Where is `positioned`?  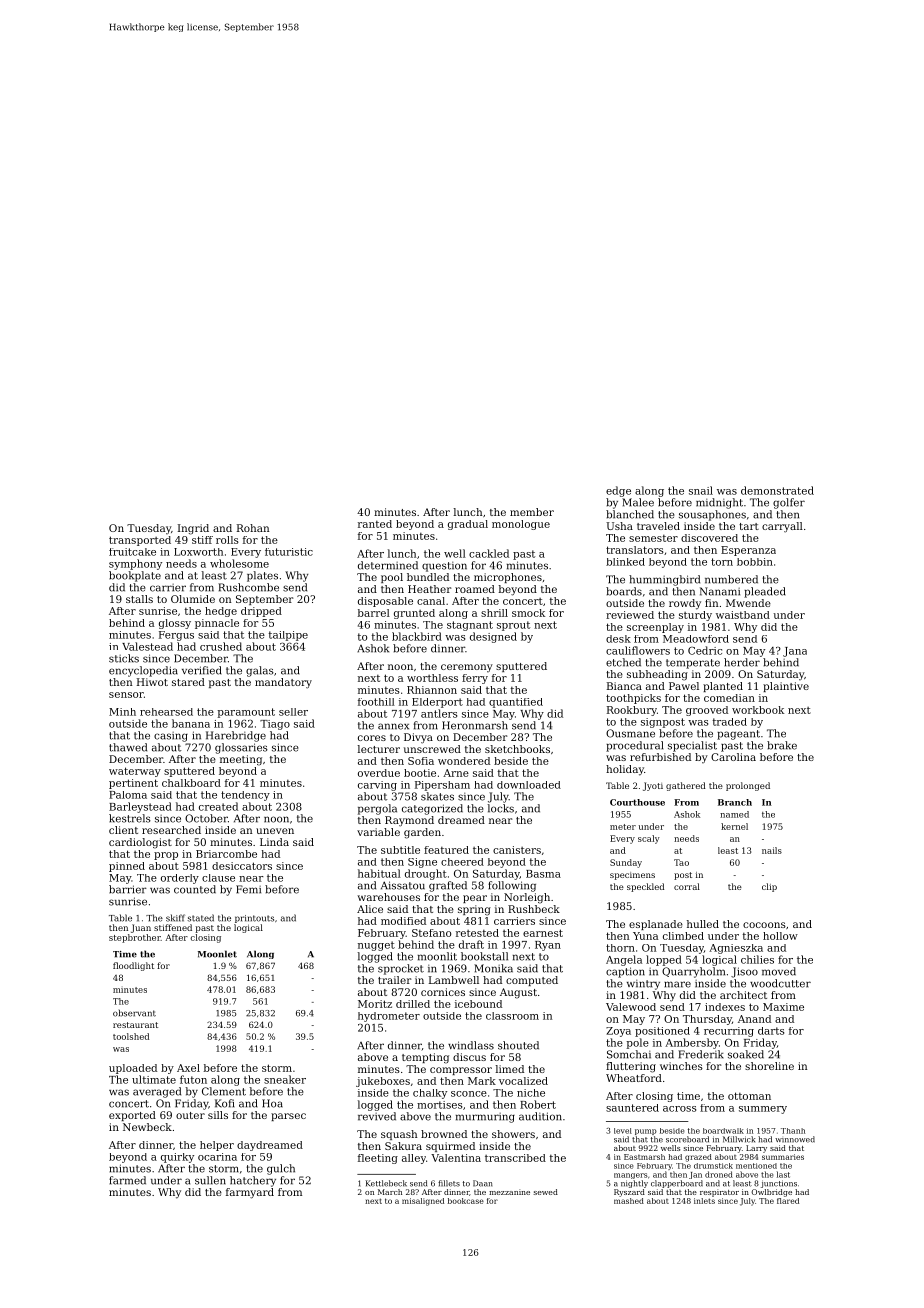
positioned is located at coordinates (662, 1032).
